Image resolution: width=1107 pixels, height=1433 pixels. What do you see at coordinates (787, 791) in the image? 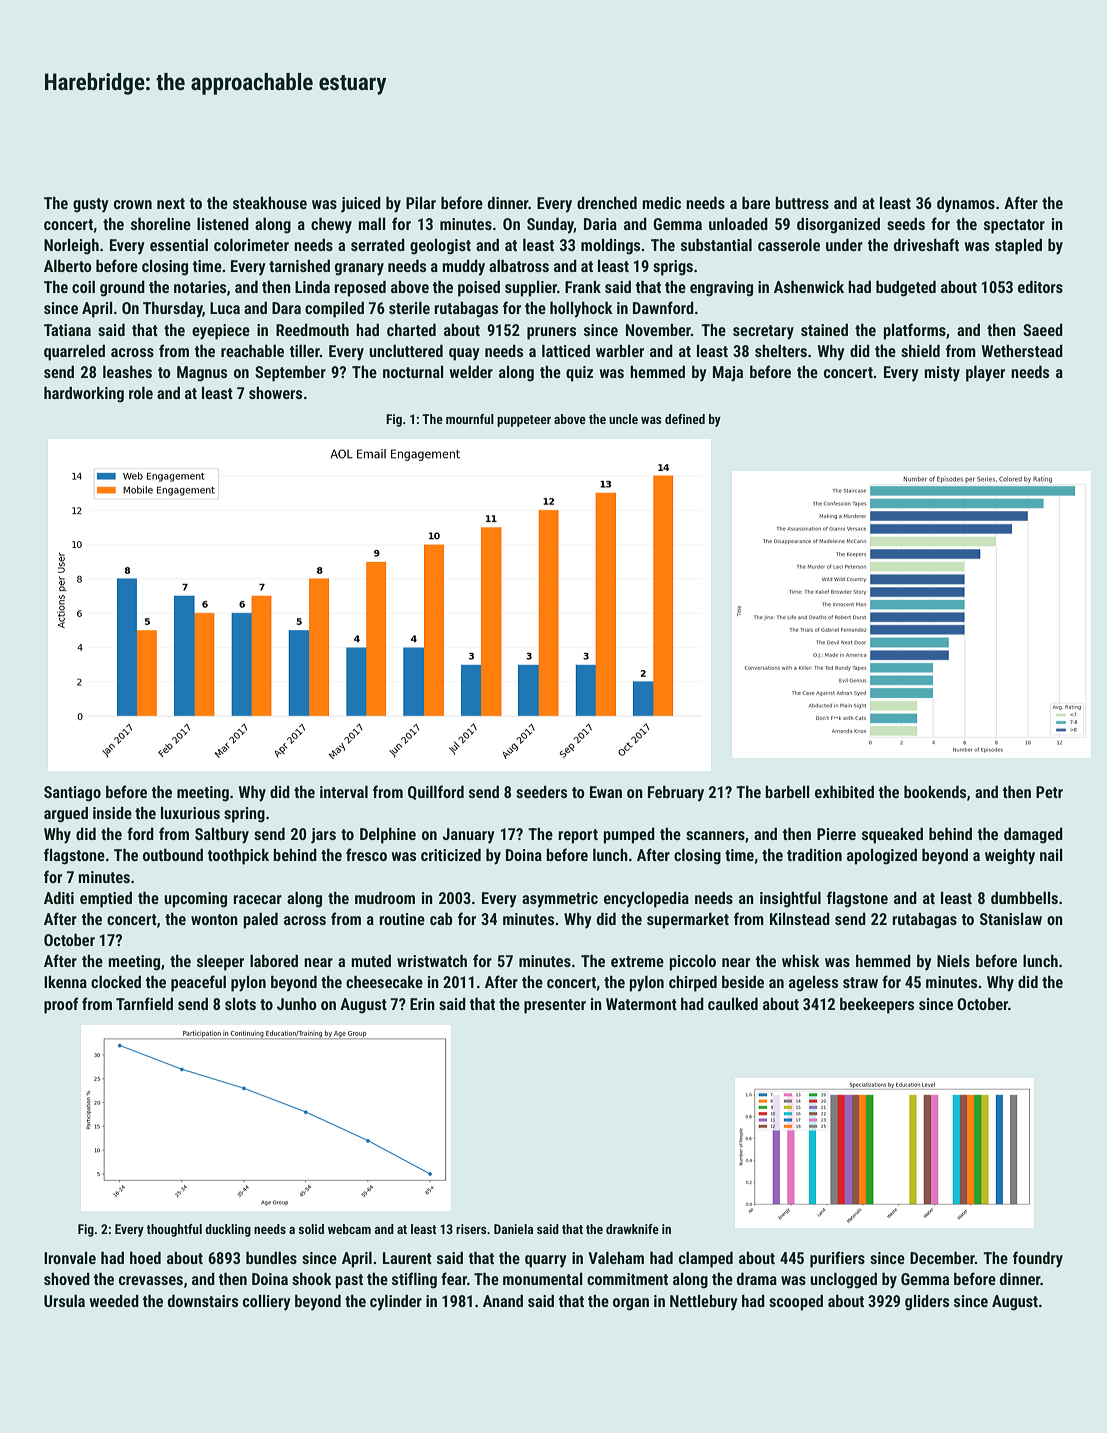
I see `barbell` at bounding box center [787, 791].
